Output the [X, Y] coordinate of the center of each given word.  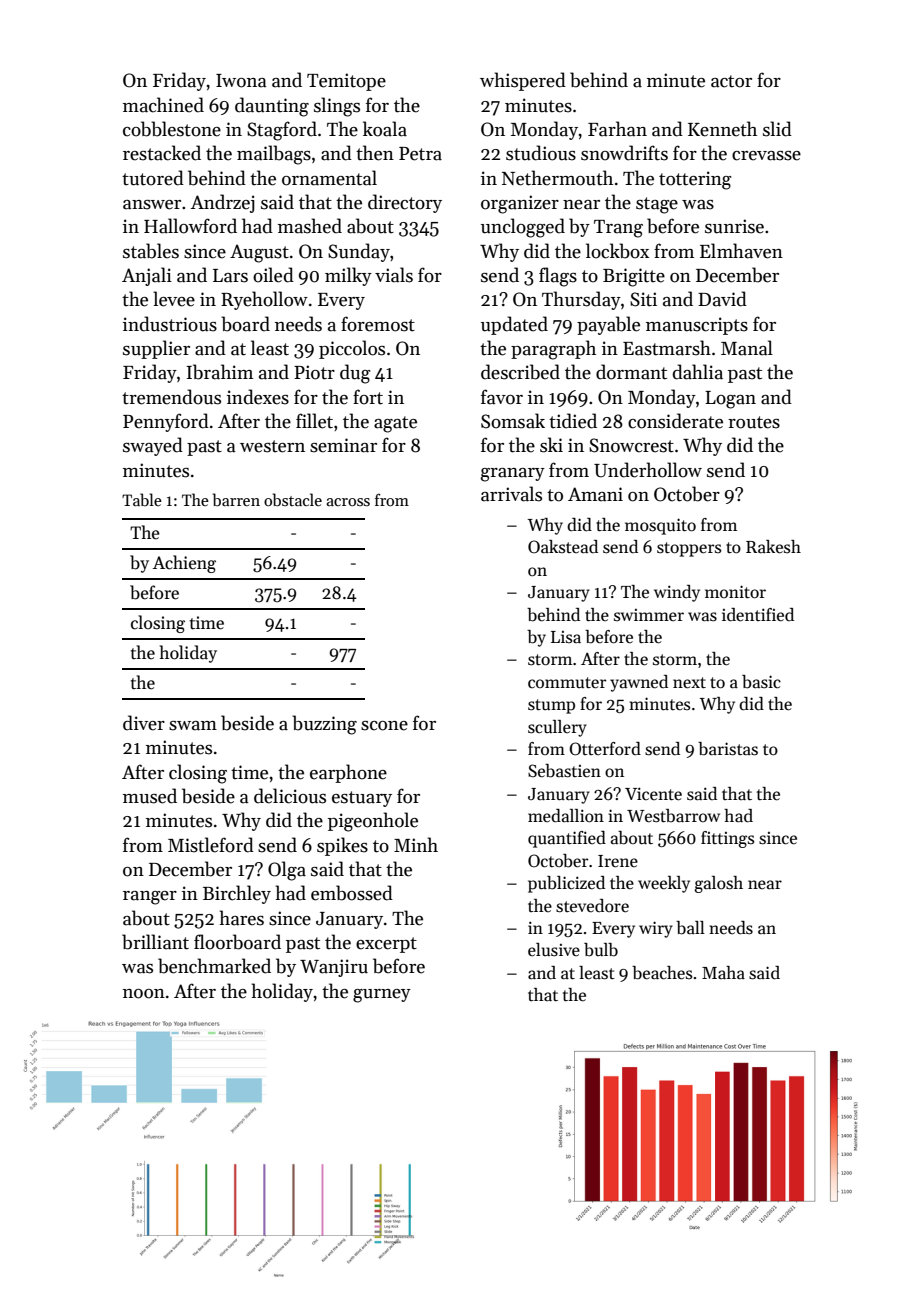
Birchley [237, 894]
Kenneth [722, 129]
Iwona [241, 81]
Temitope [346, 82]
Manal [747, 348]
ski [551, 445]
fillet [314, 421]
